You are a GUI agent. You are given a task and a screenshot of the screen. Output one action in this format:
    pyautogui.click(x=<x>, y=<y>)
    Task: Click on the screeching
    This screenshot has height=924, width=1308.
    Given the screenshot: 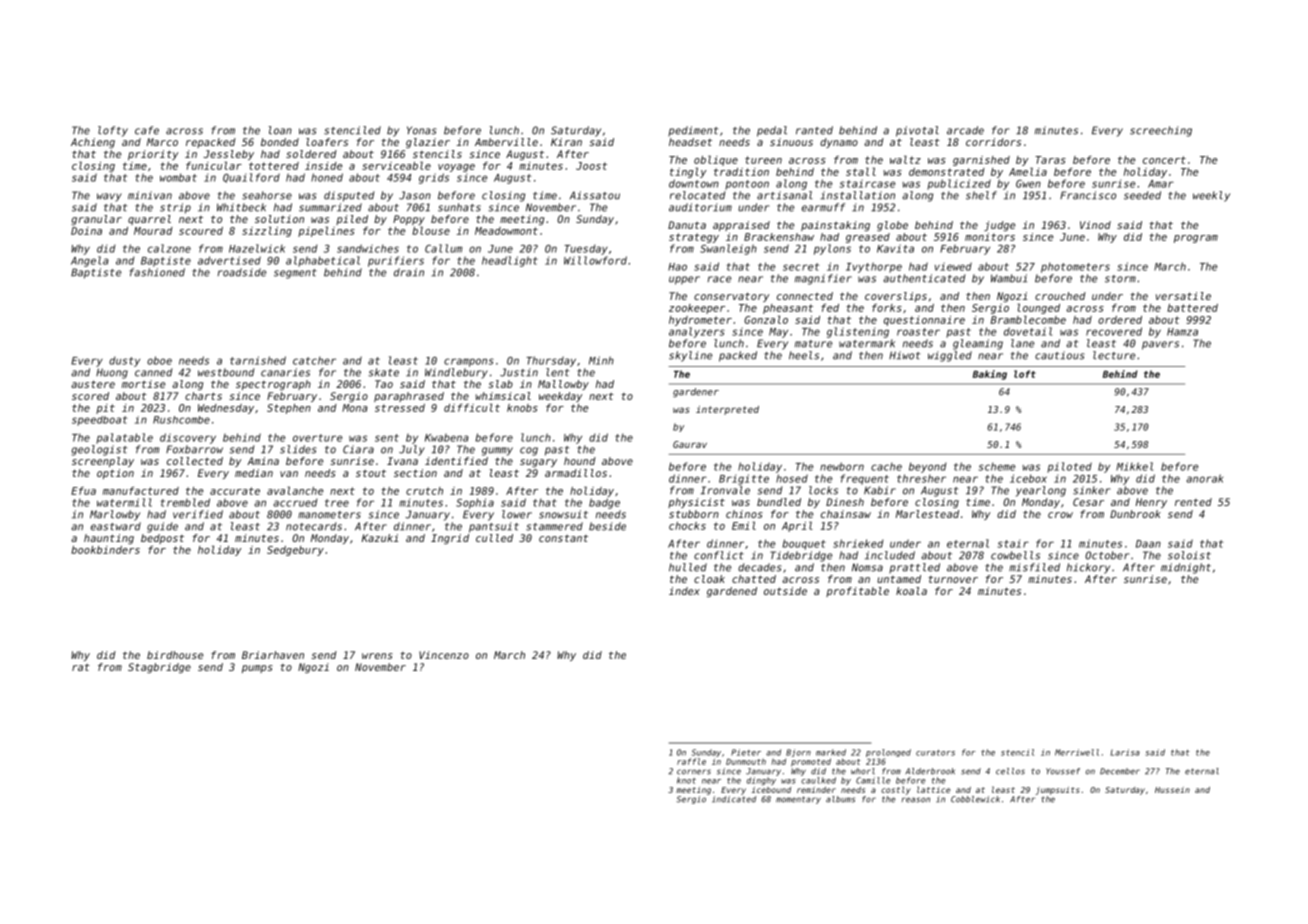 What is the action you would take?
    pyautogui.click(x=1161, y=131)
